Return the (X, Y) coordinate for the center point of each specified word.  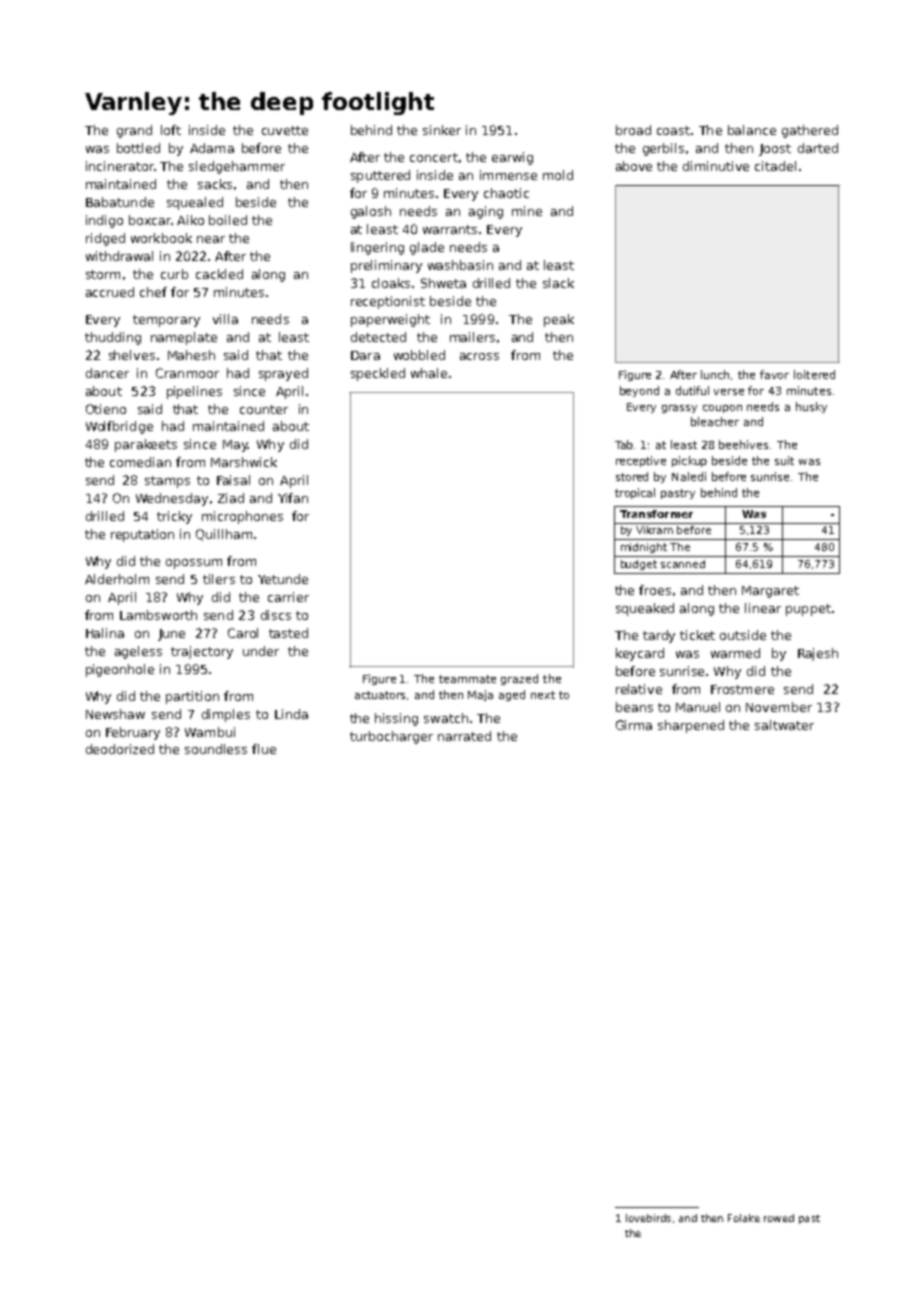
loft (171, 130)
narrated (464, 736)
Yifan (293, 498)
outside (743, 635)
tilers (219, 579)
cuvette (285, 130)
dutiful (692, 390)
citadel (775, 166)
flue (264, 749)
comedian (140, 462)
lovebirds (648, 1218)
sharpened (691, 726)
